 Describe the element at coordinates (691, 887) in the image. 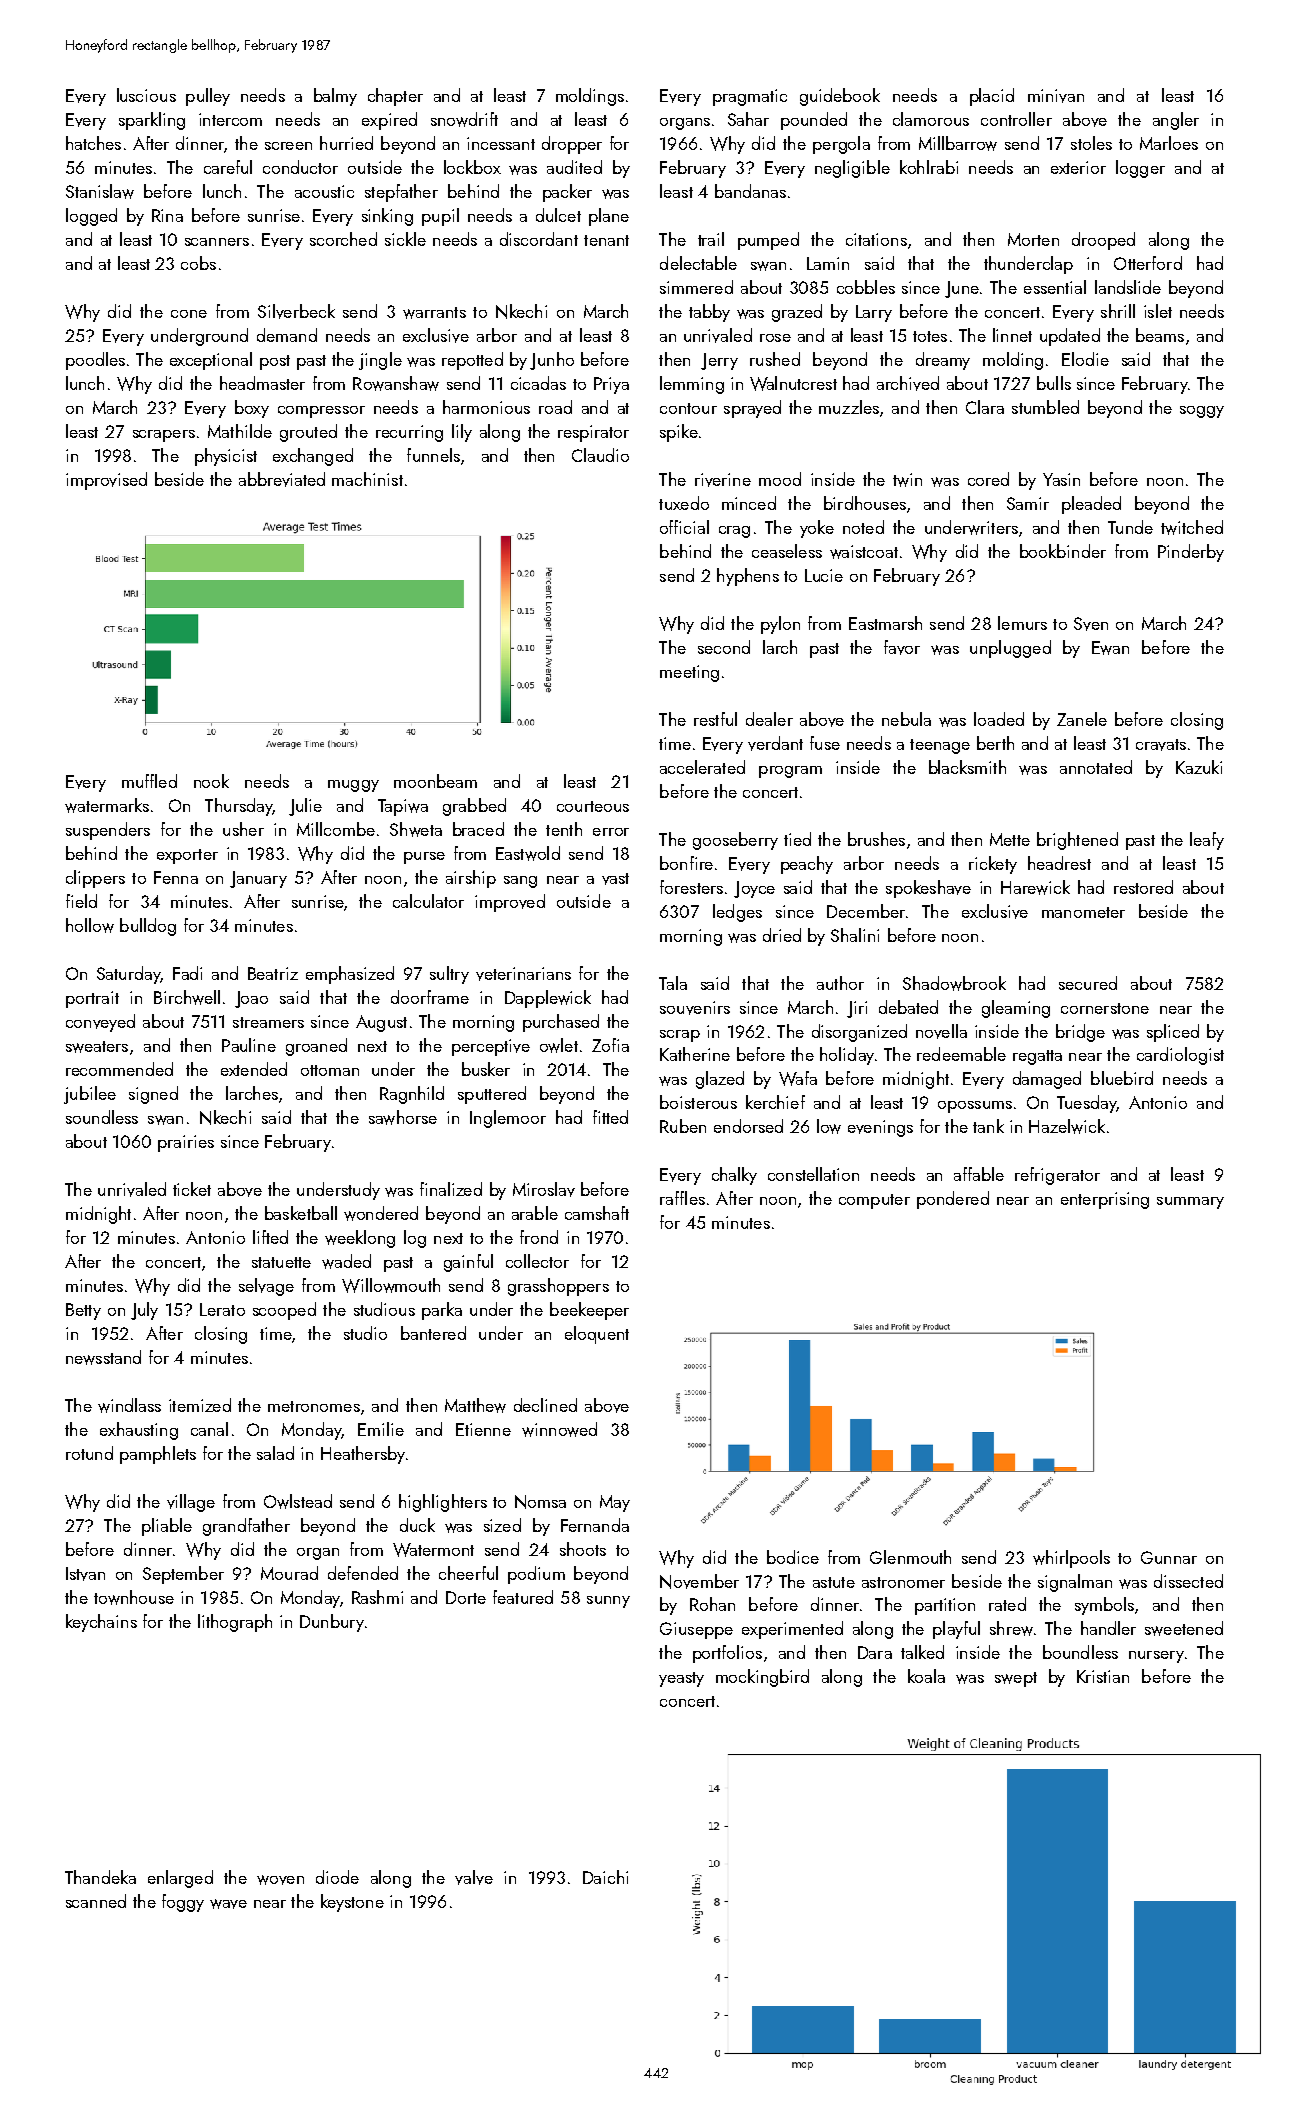

I see `foresters` at that location.
